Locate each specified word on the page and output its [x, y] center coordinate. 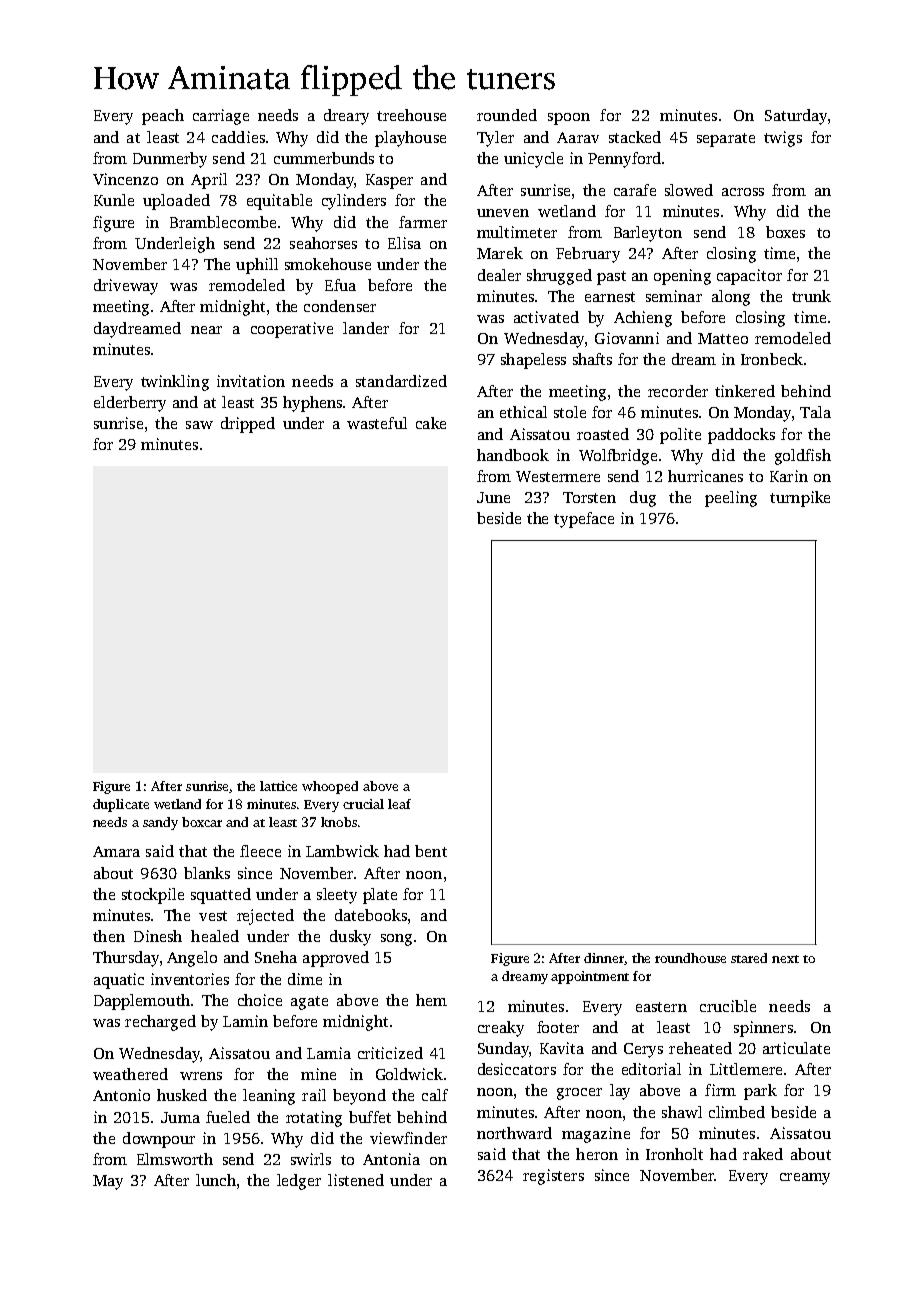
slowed [689, 190]
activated [546, 317]
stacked [635, 137]
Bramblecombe [223, 222]
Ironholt [674, 1154]
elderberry [130, 404]
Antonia [391, 1159]
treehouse [411, 115]
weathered [130, 1074]
